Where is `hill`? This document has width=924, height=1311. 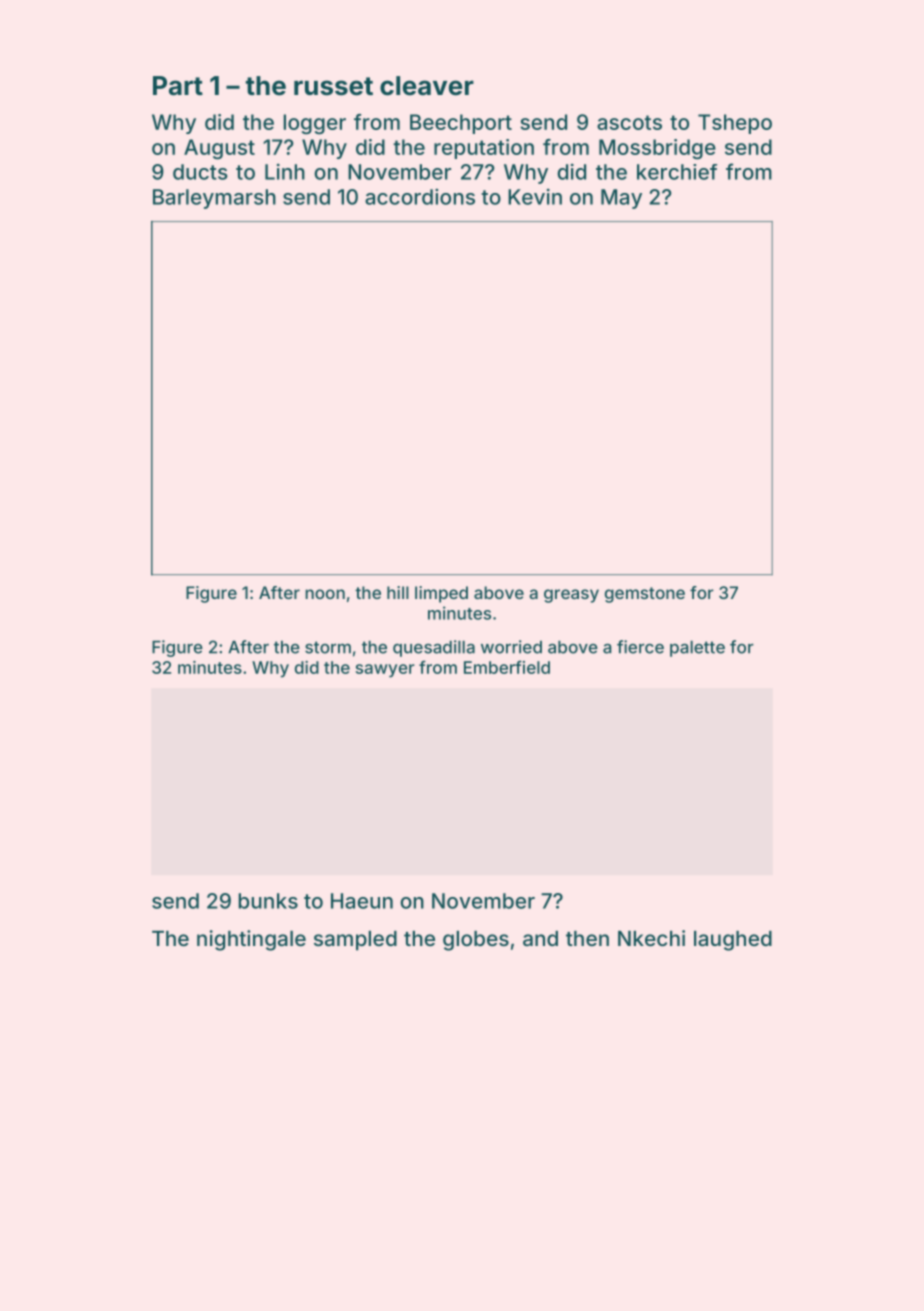 hill is located at coordinates (398, 592).
